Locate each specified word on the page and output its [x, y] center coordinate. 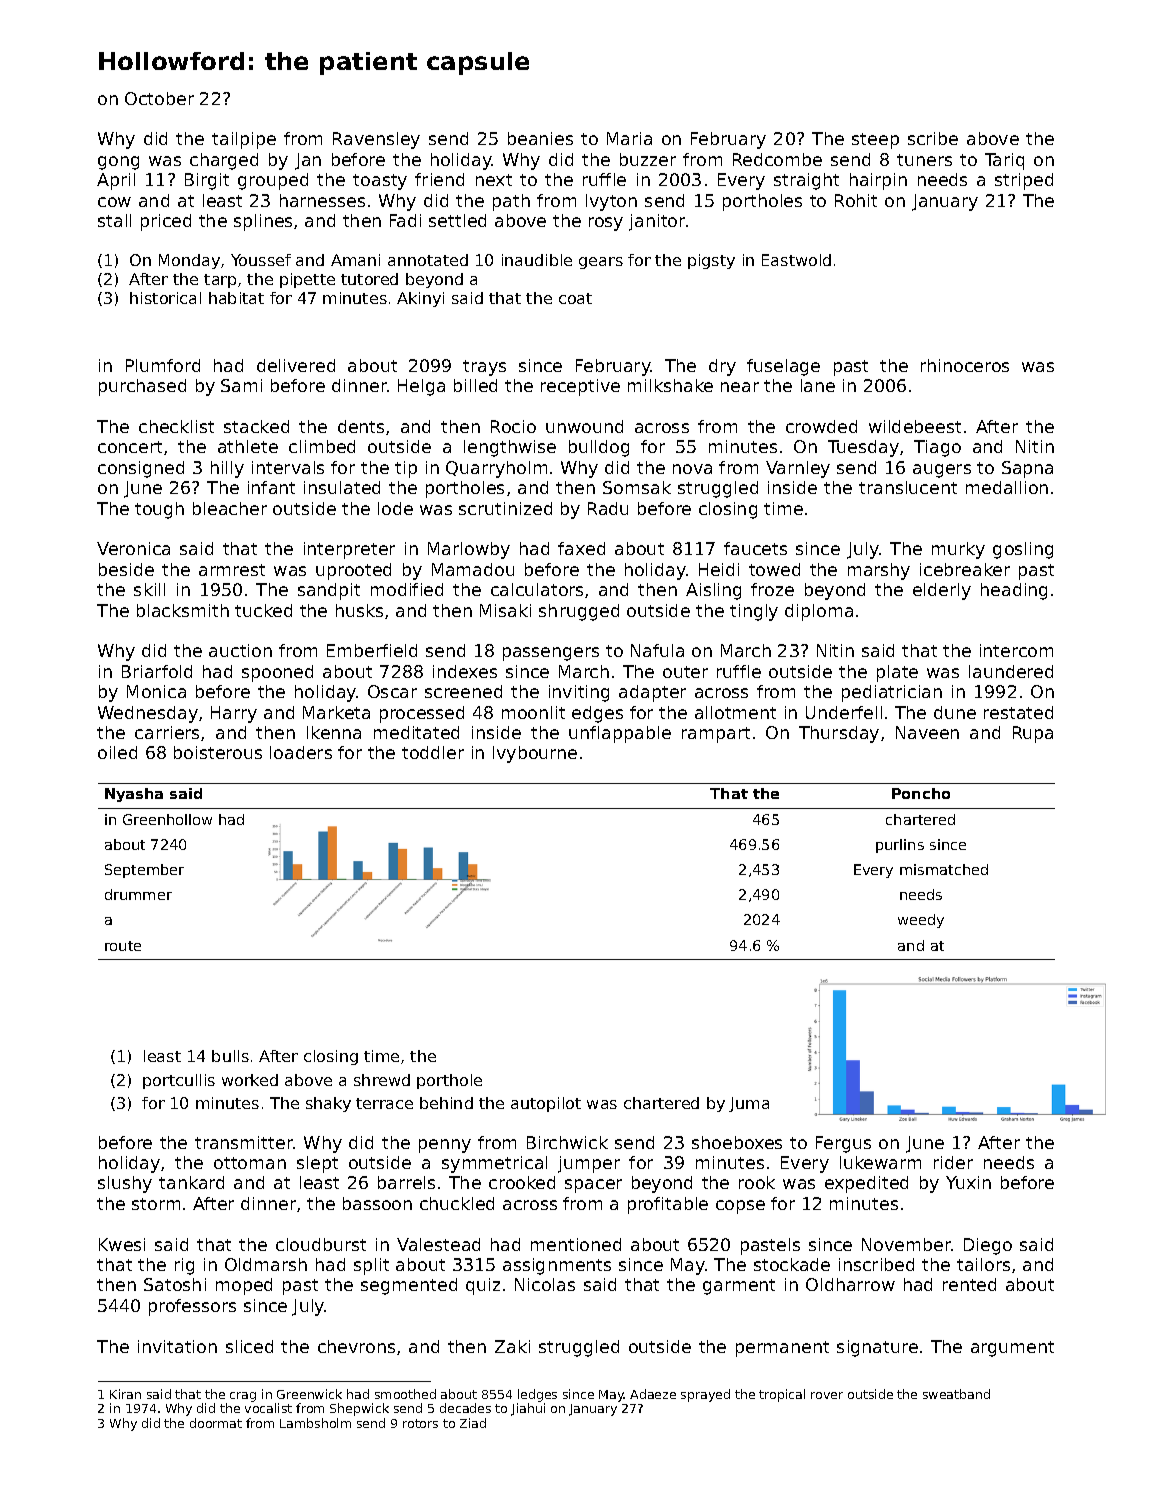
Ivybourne [535, 754]
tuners [924, 160]
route [123, 946]
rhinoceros [965, 365]
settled [457, 220]
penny [445, 1146]
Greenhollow [167, 819]
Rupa [1033, 734]
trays [484, 368]
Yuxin [968, 1182]
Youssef [261, 260]
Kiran [125, 1394]
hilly [227, 469]
